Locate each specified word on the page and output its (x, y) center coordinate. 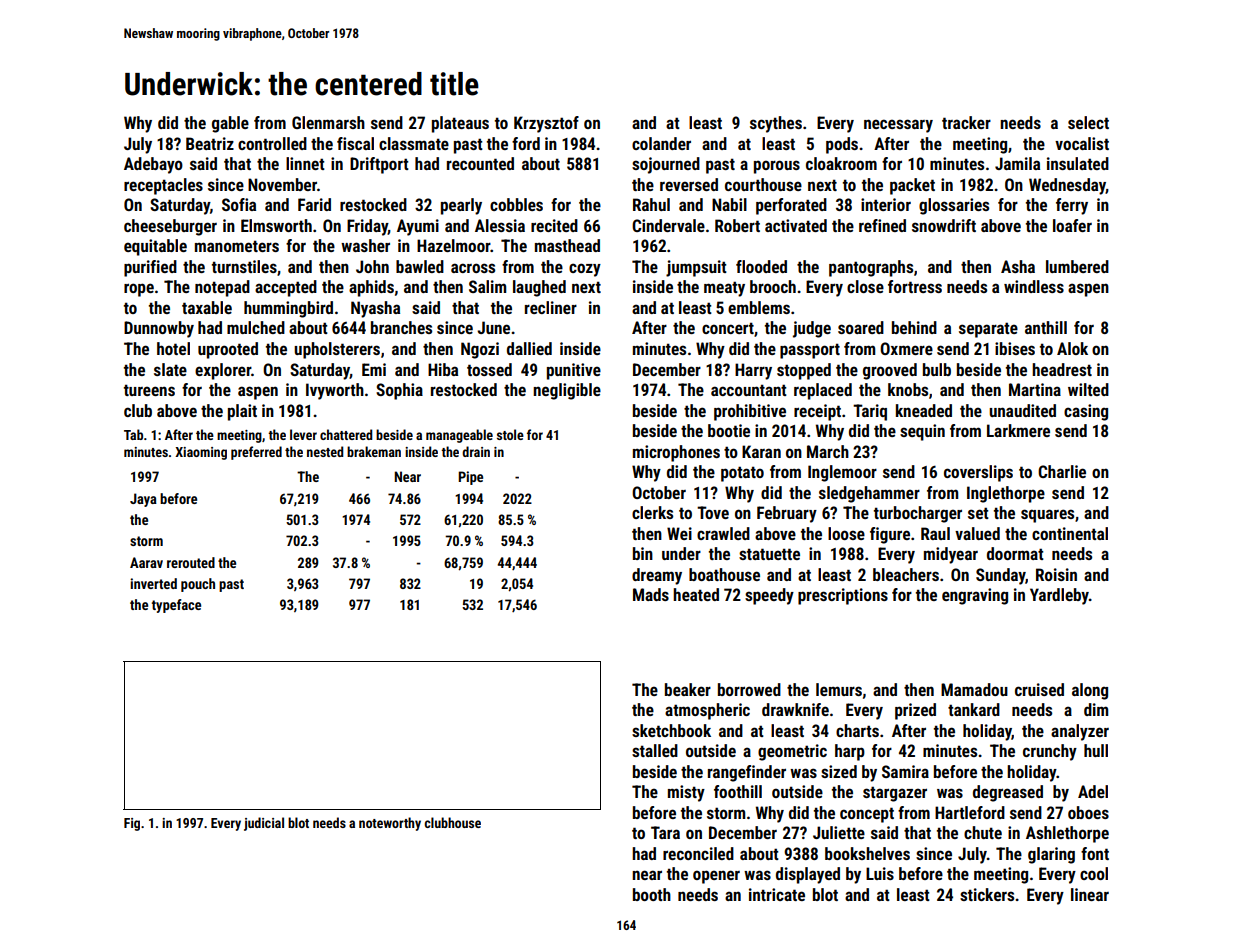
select (1088, 122)
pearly (461, 206)
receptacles (163, 186)
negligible (567, 391)
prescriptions (843, 596)
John (372, 266)
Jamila (1017, 163)
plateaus (460, 124)
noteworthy (390, 824)
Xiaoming (201, 453)
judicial (264, 824)
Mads (651, 594)
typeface (176, 606)
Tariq (870, 412)
